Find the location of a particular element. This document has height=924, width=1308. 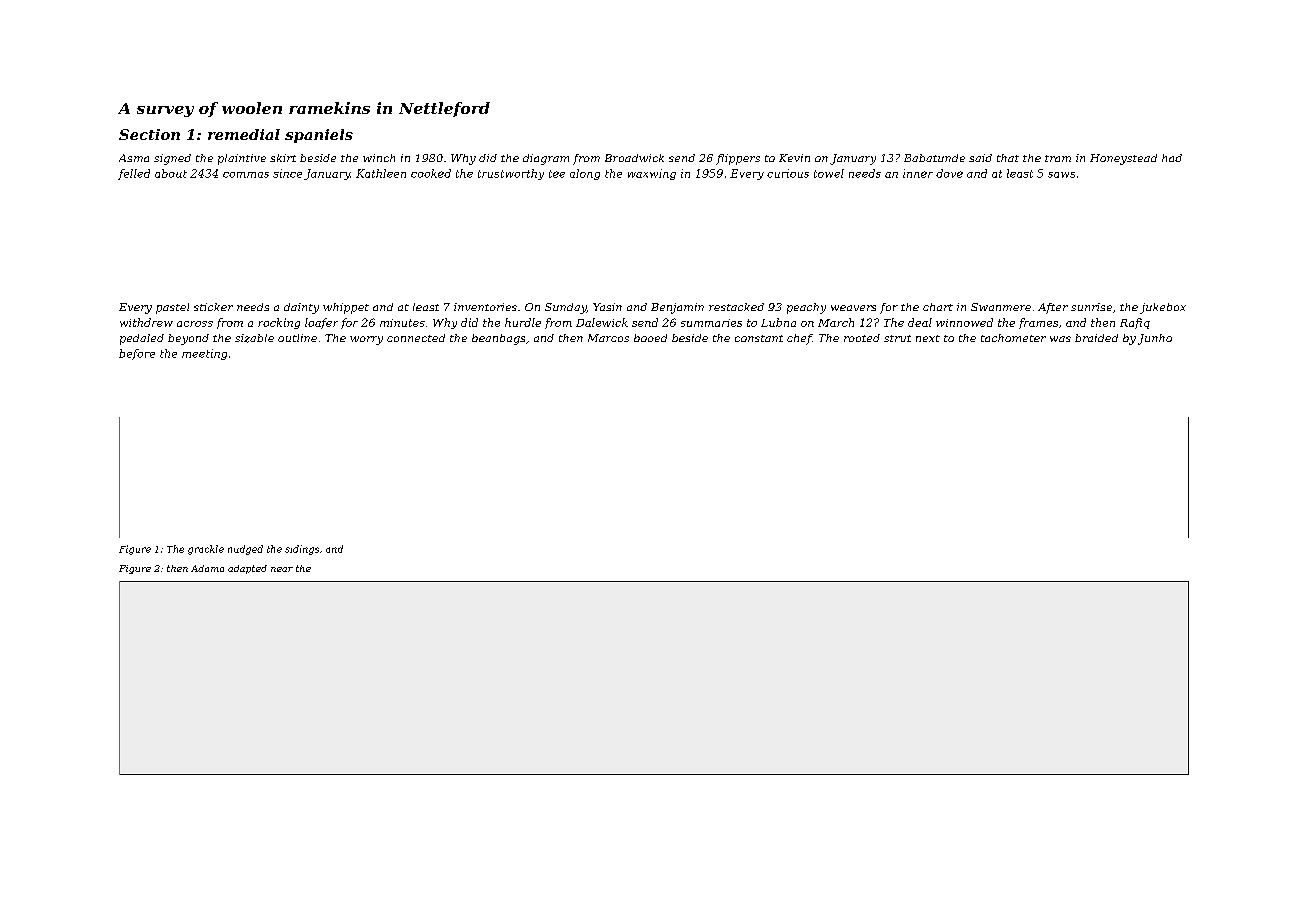

pastel is located at coordinates (172, 308).
